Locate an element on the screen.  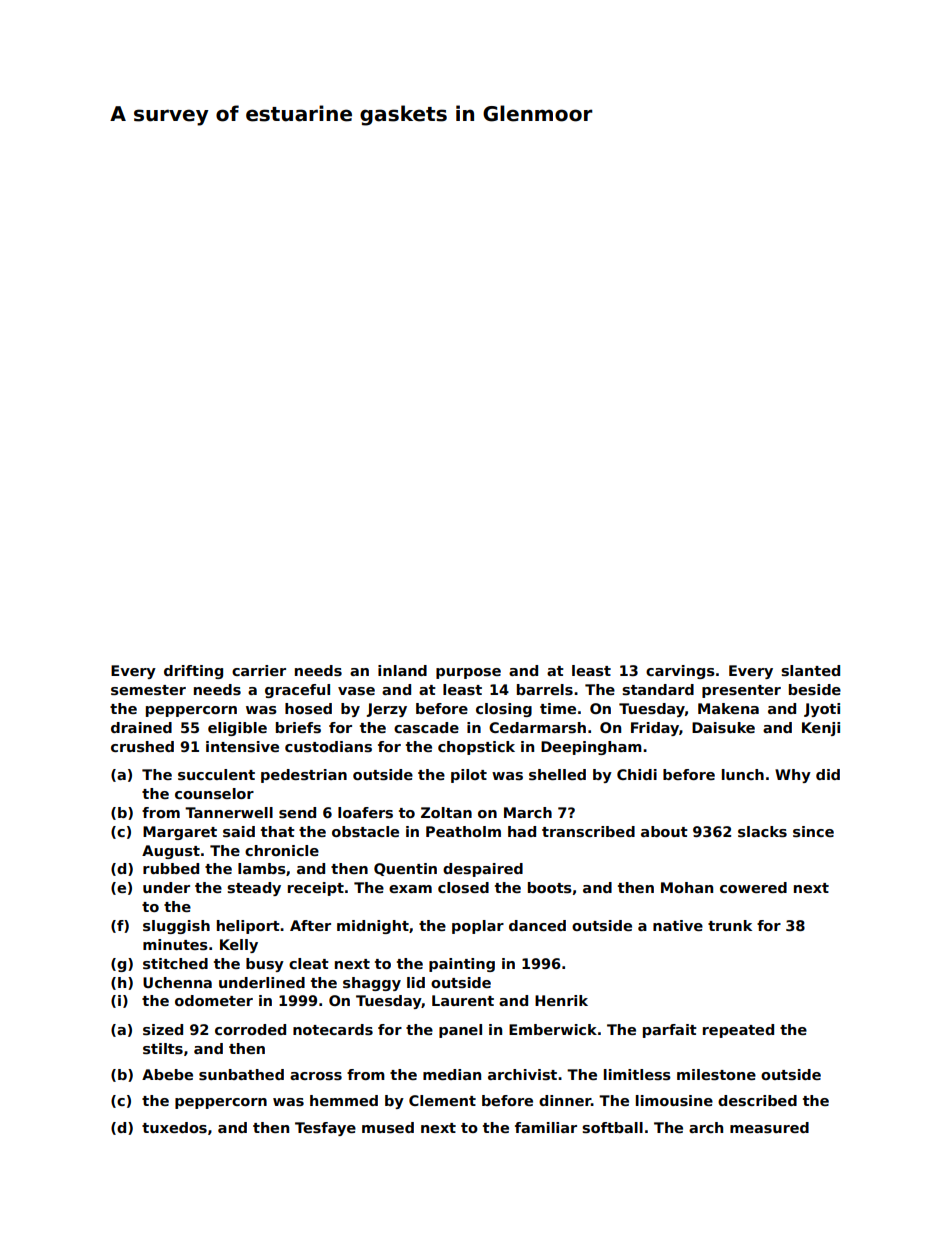
loafers is located at coordinates (365, 812).
